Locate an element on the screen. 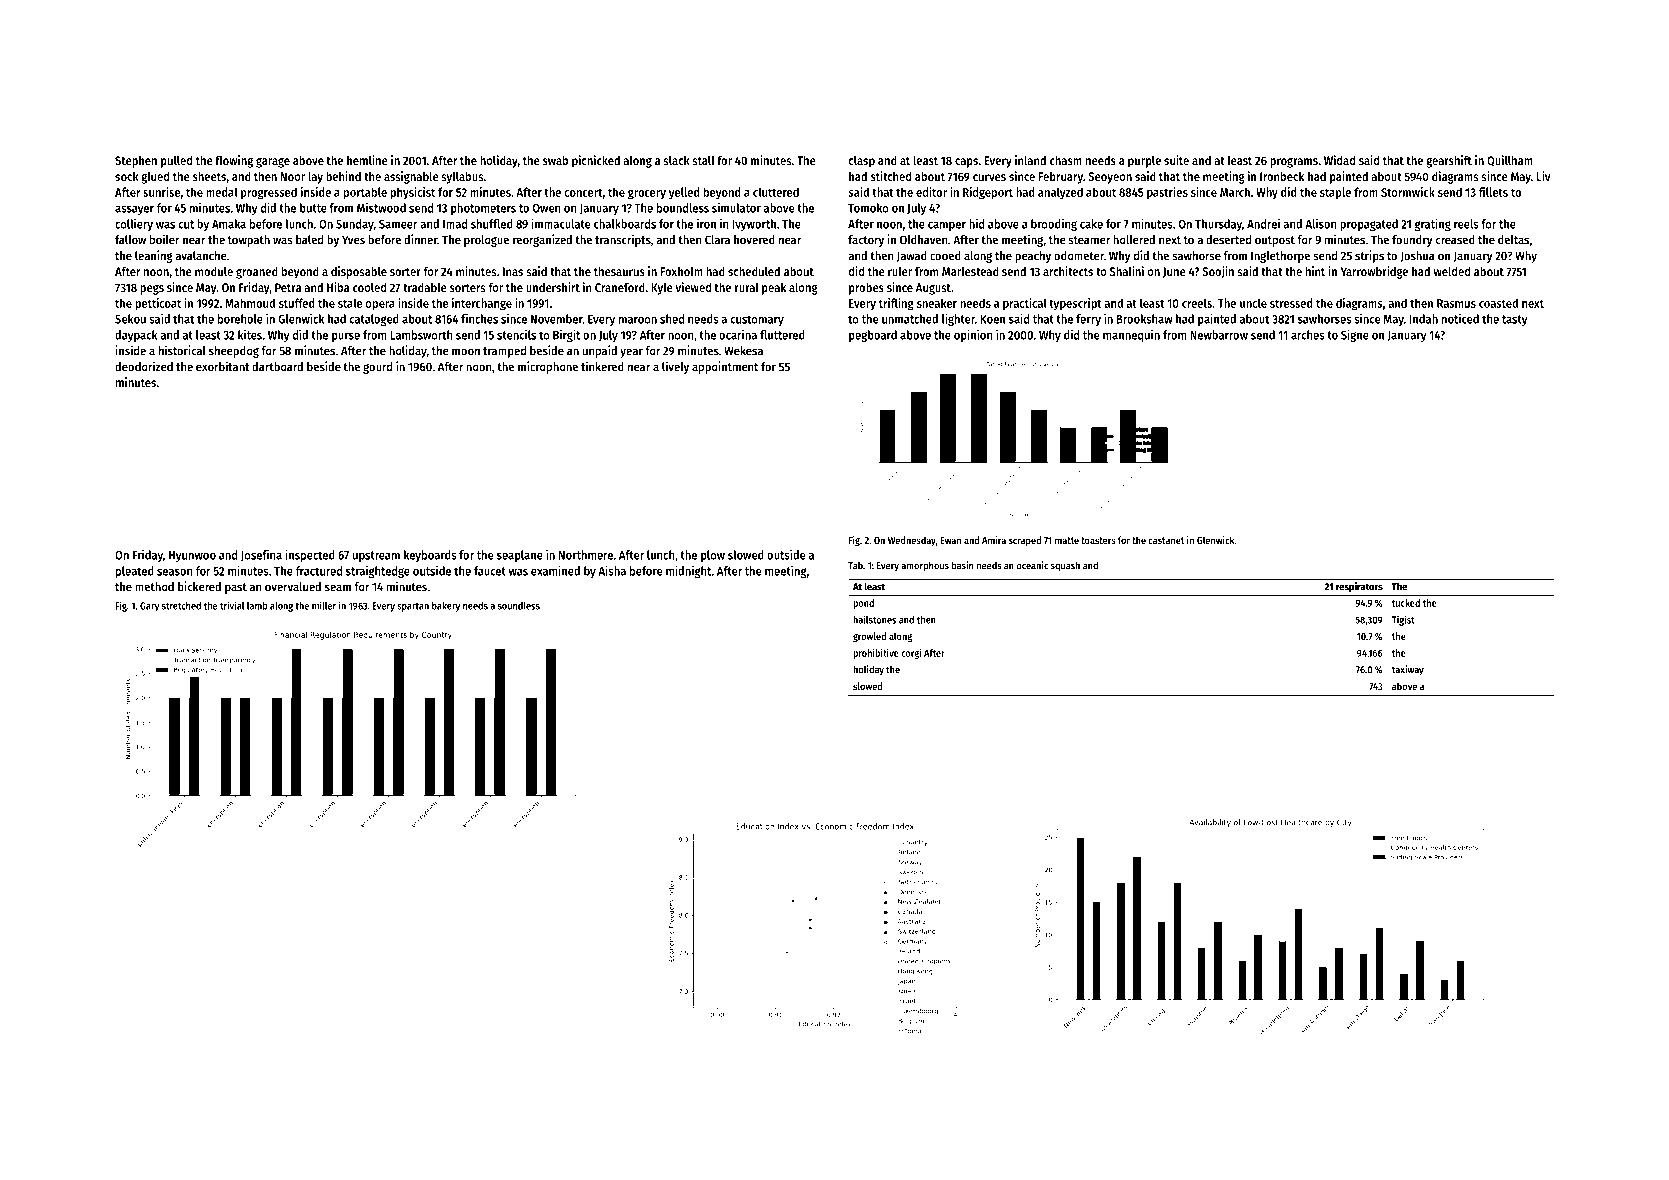  Gary is located at coordinates (150, 607).
